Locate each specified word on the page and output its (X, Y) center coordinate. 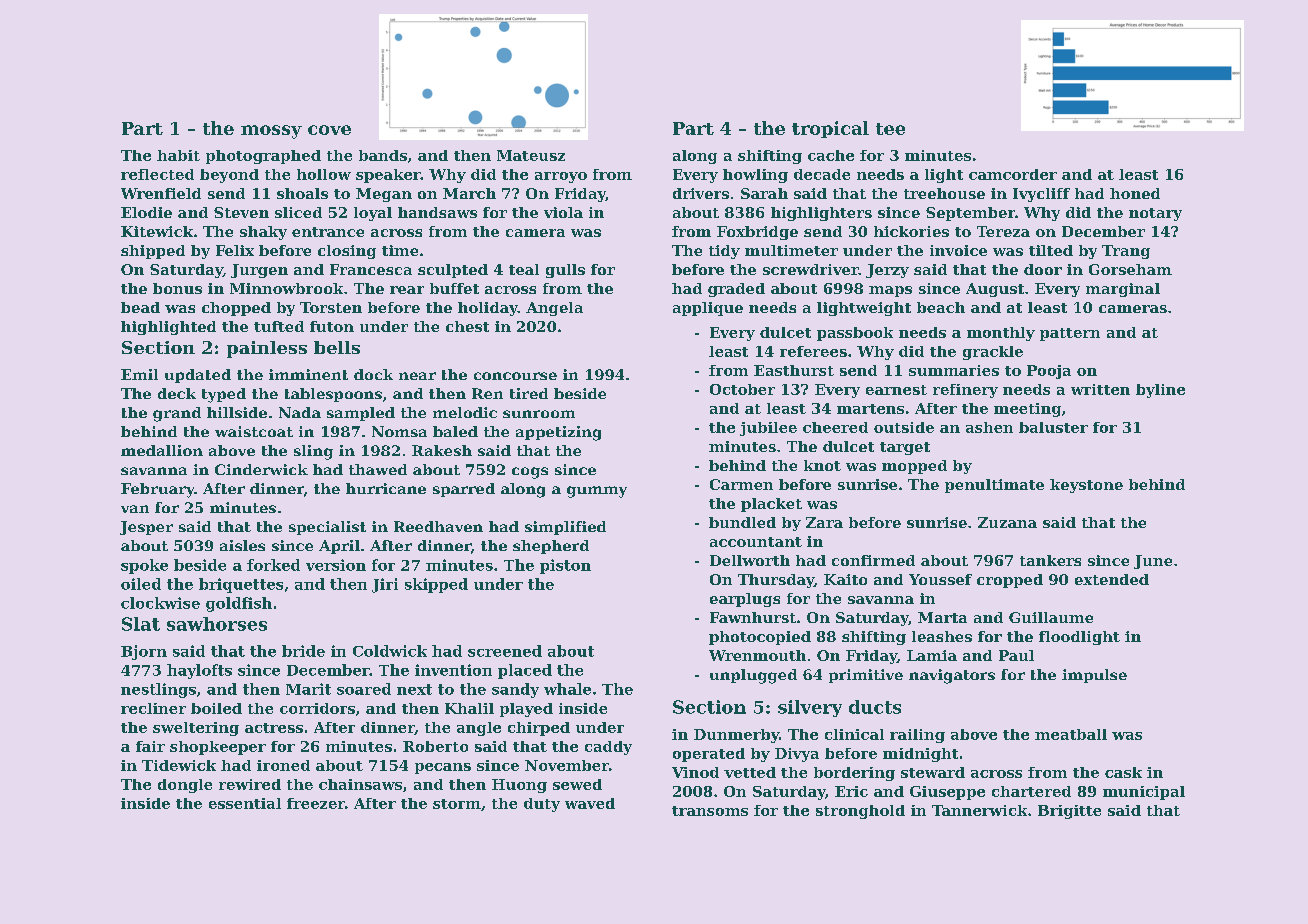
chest (467, 326)
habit (178, 155)
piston (565, 566)
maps (890, 291)
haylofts (199, 671)
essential (245, 803)
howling (755, 176)
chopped (236, 309)
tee (890, 129)
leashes (942, 636)
